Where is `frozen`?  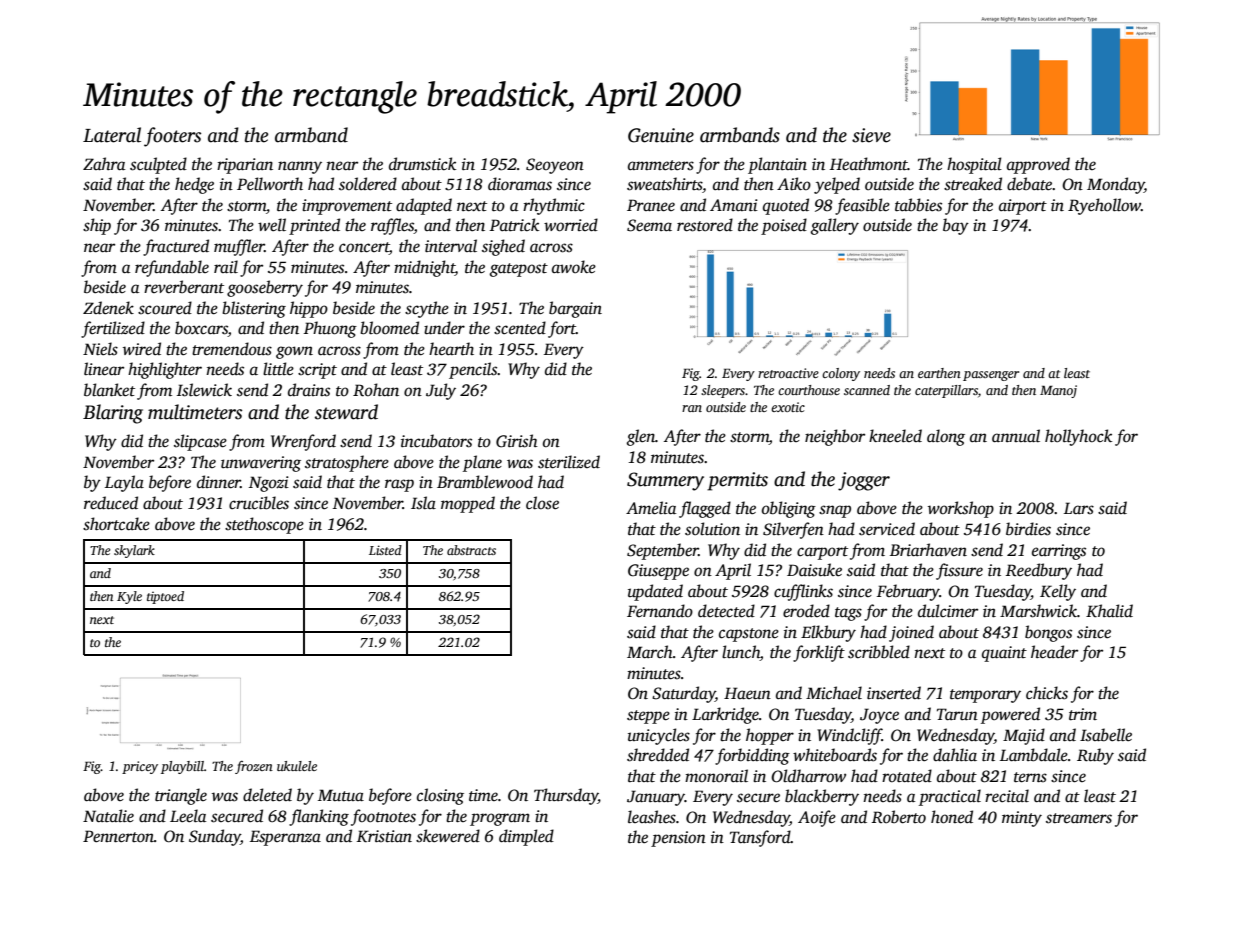
frozen is located at coordinates (254, 767).
